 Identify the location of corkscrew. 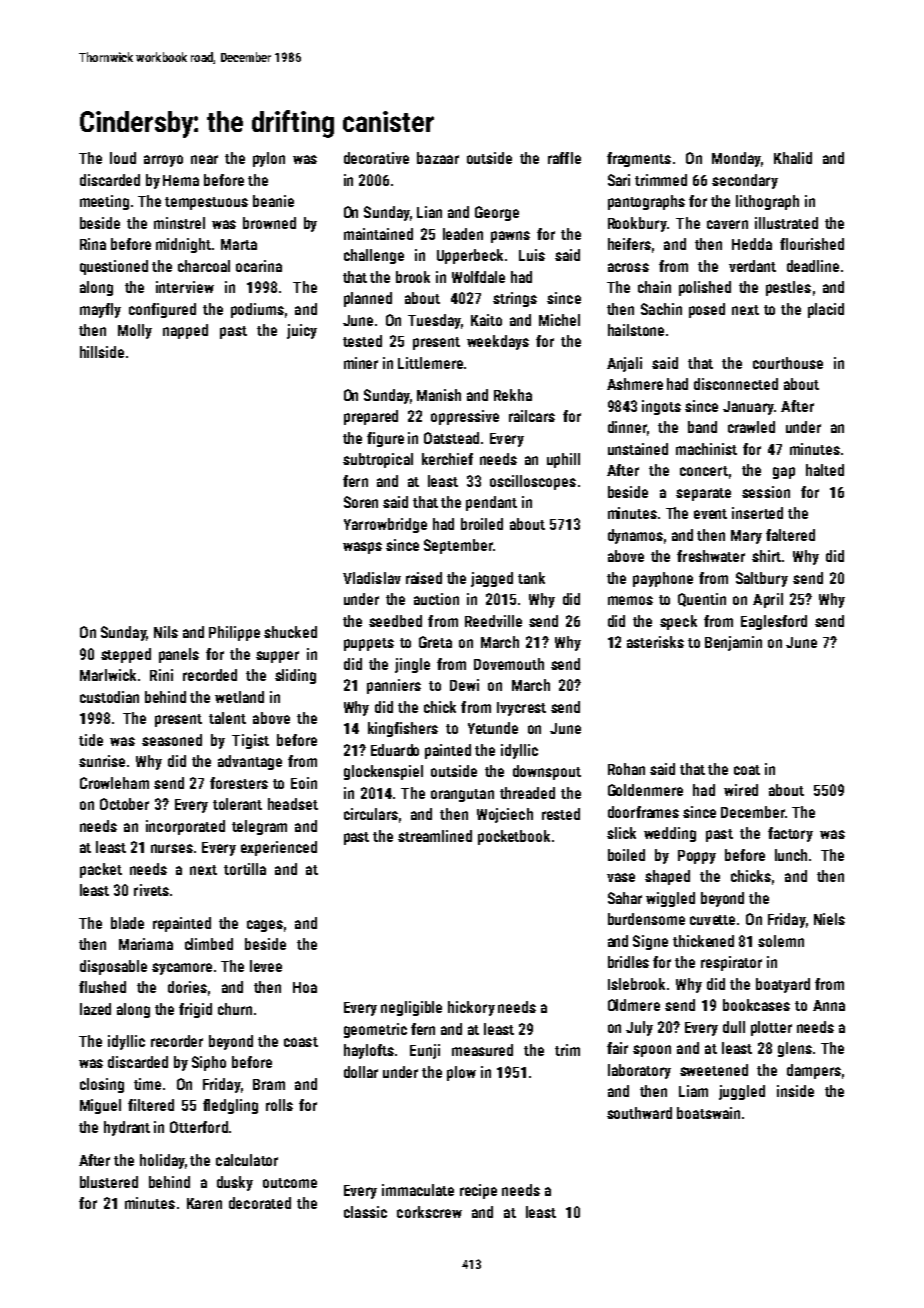
(429, 1212).
